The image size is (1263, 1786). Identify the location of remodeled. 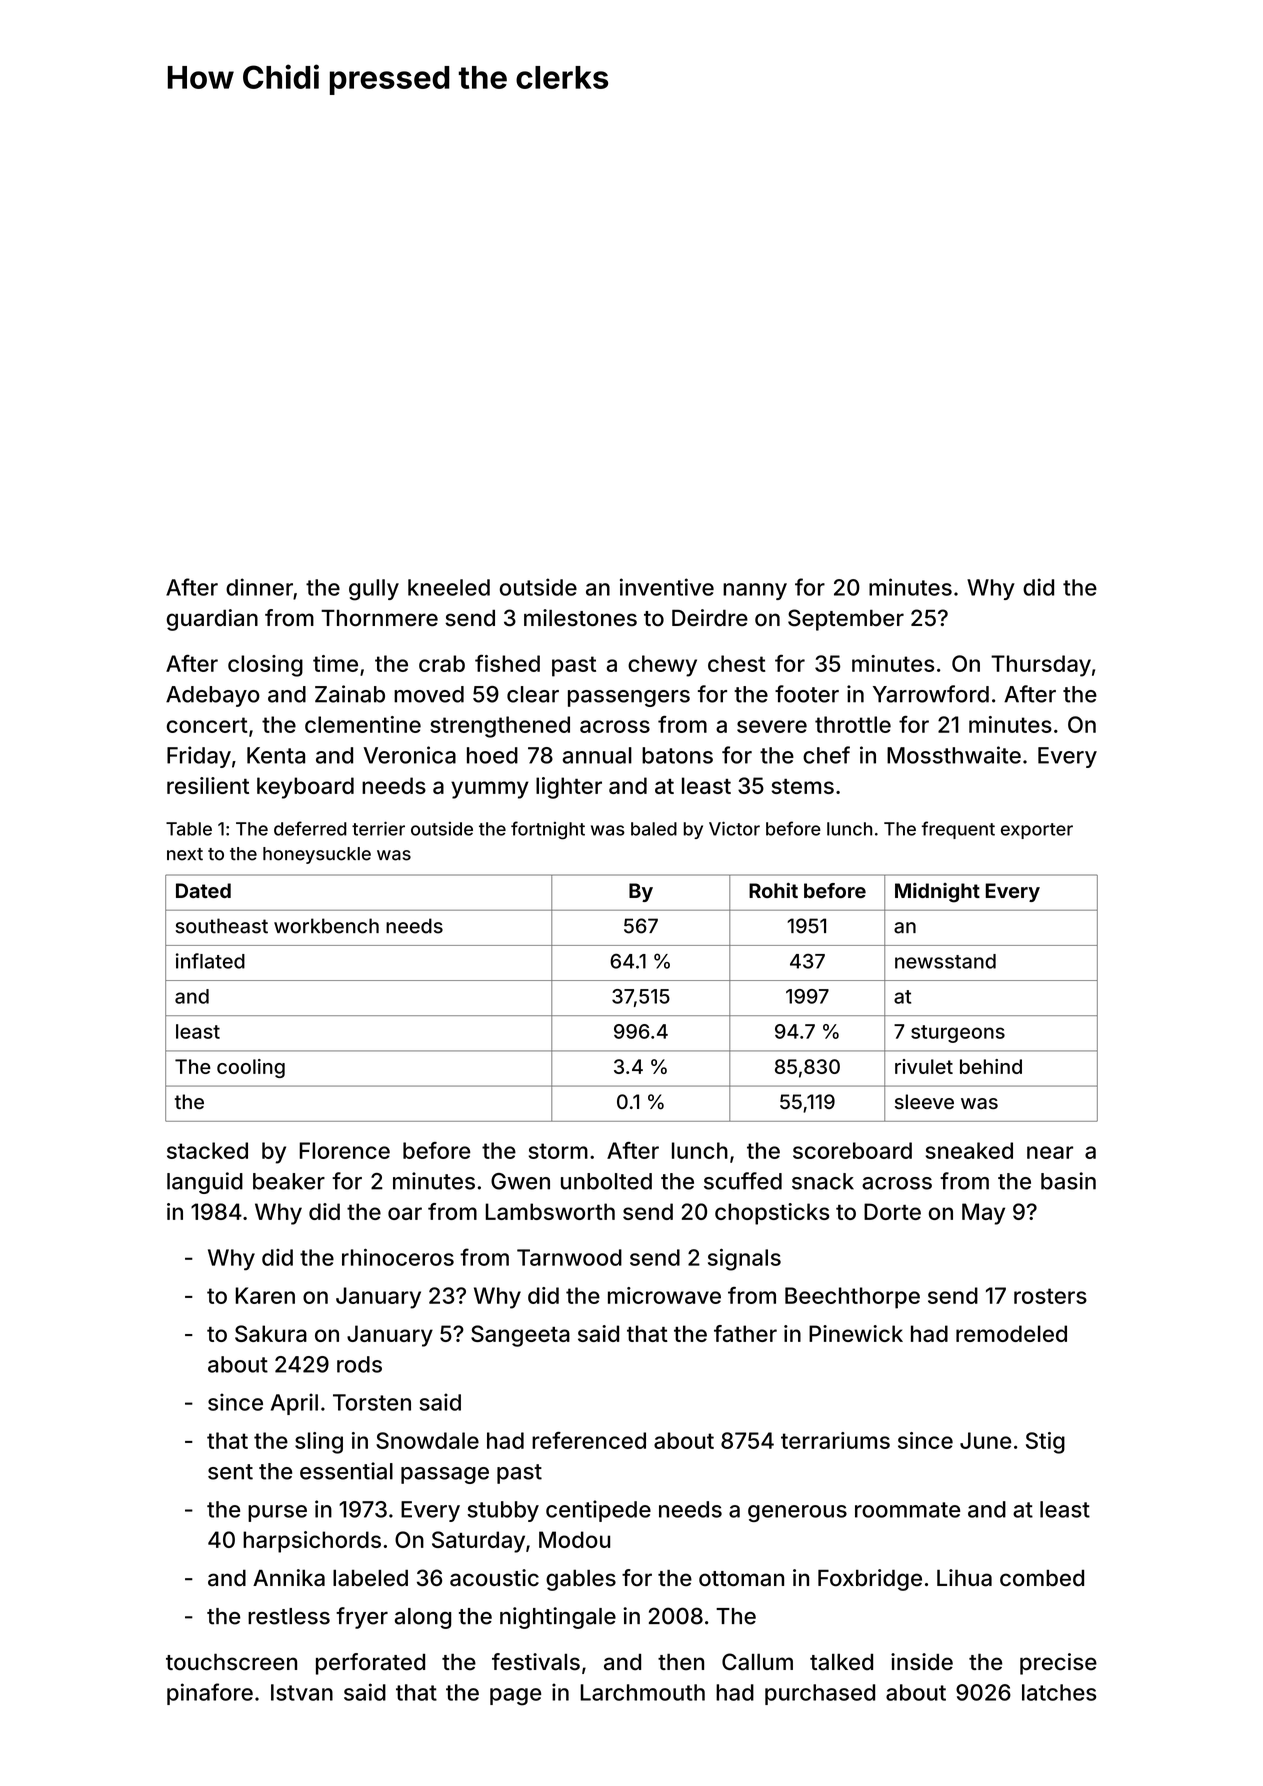
(1011, 1333).
